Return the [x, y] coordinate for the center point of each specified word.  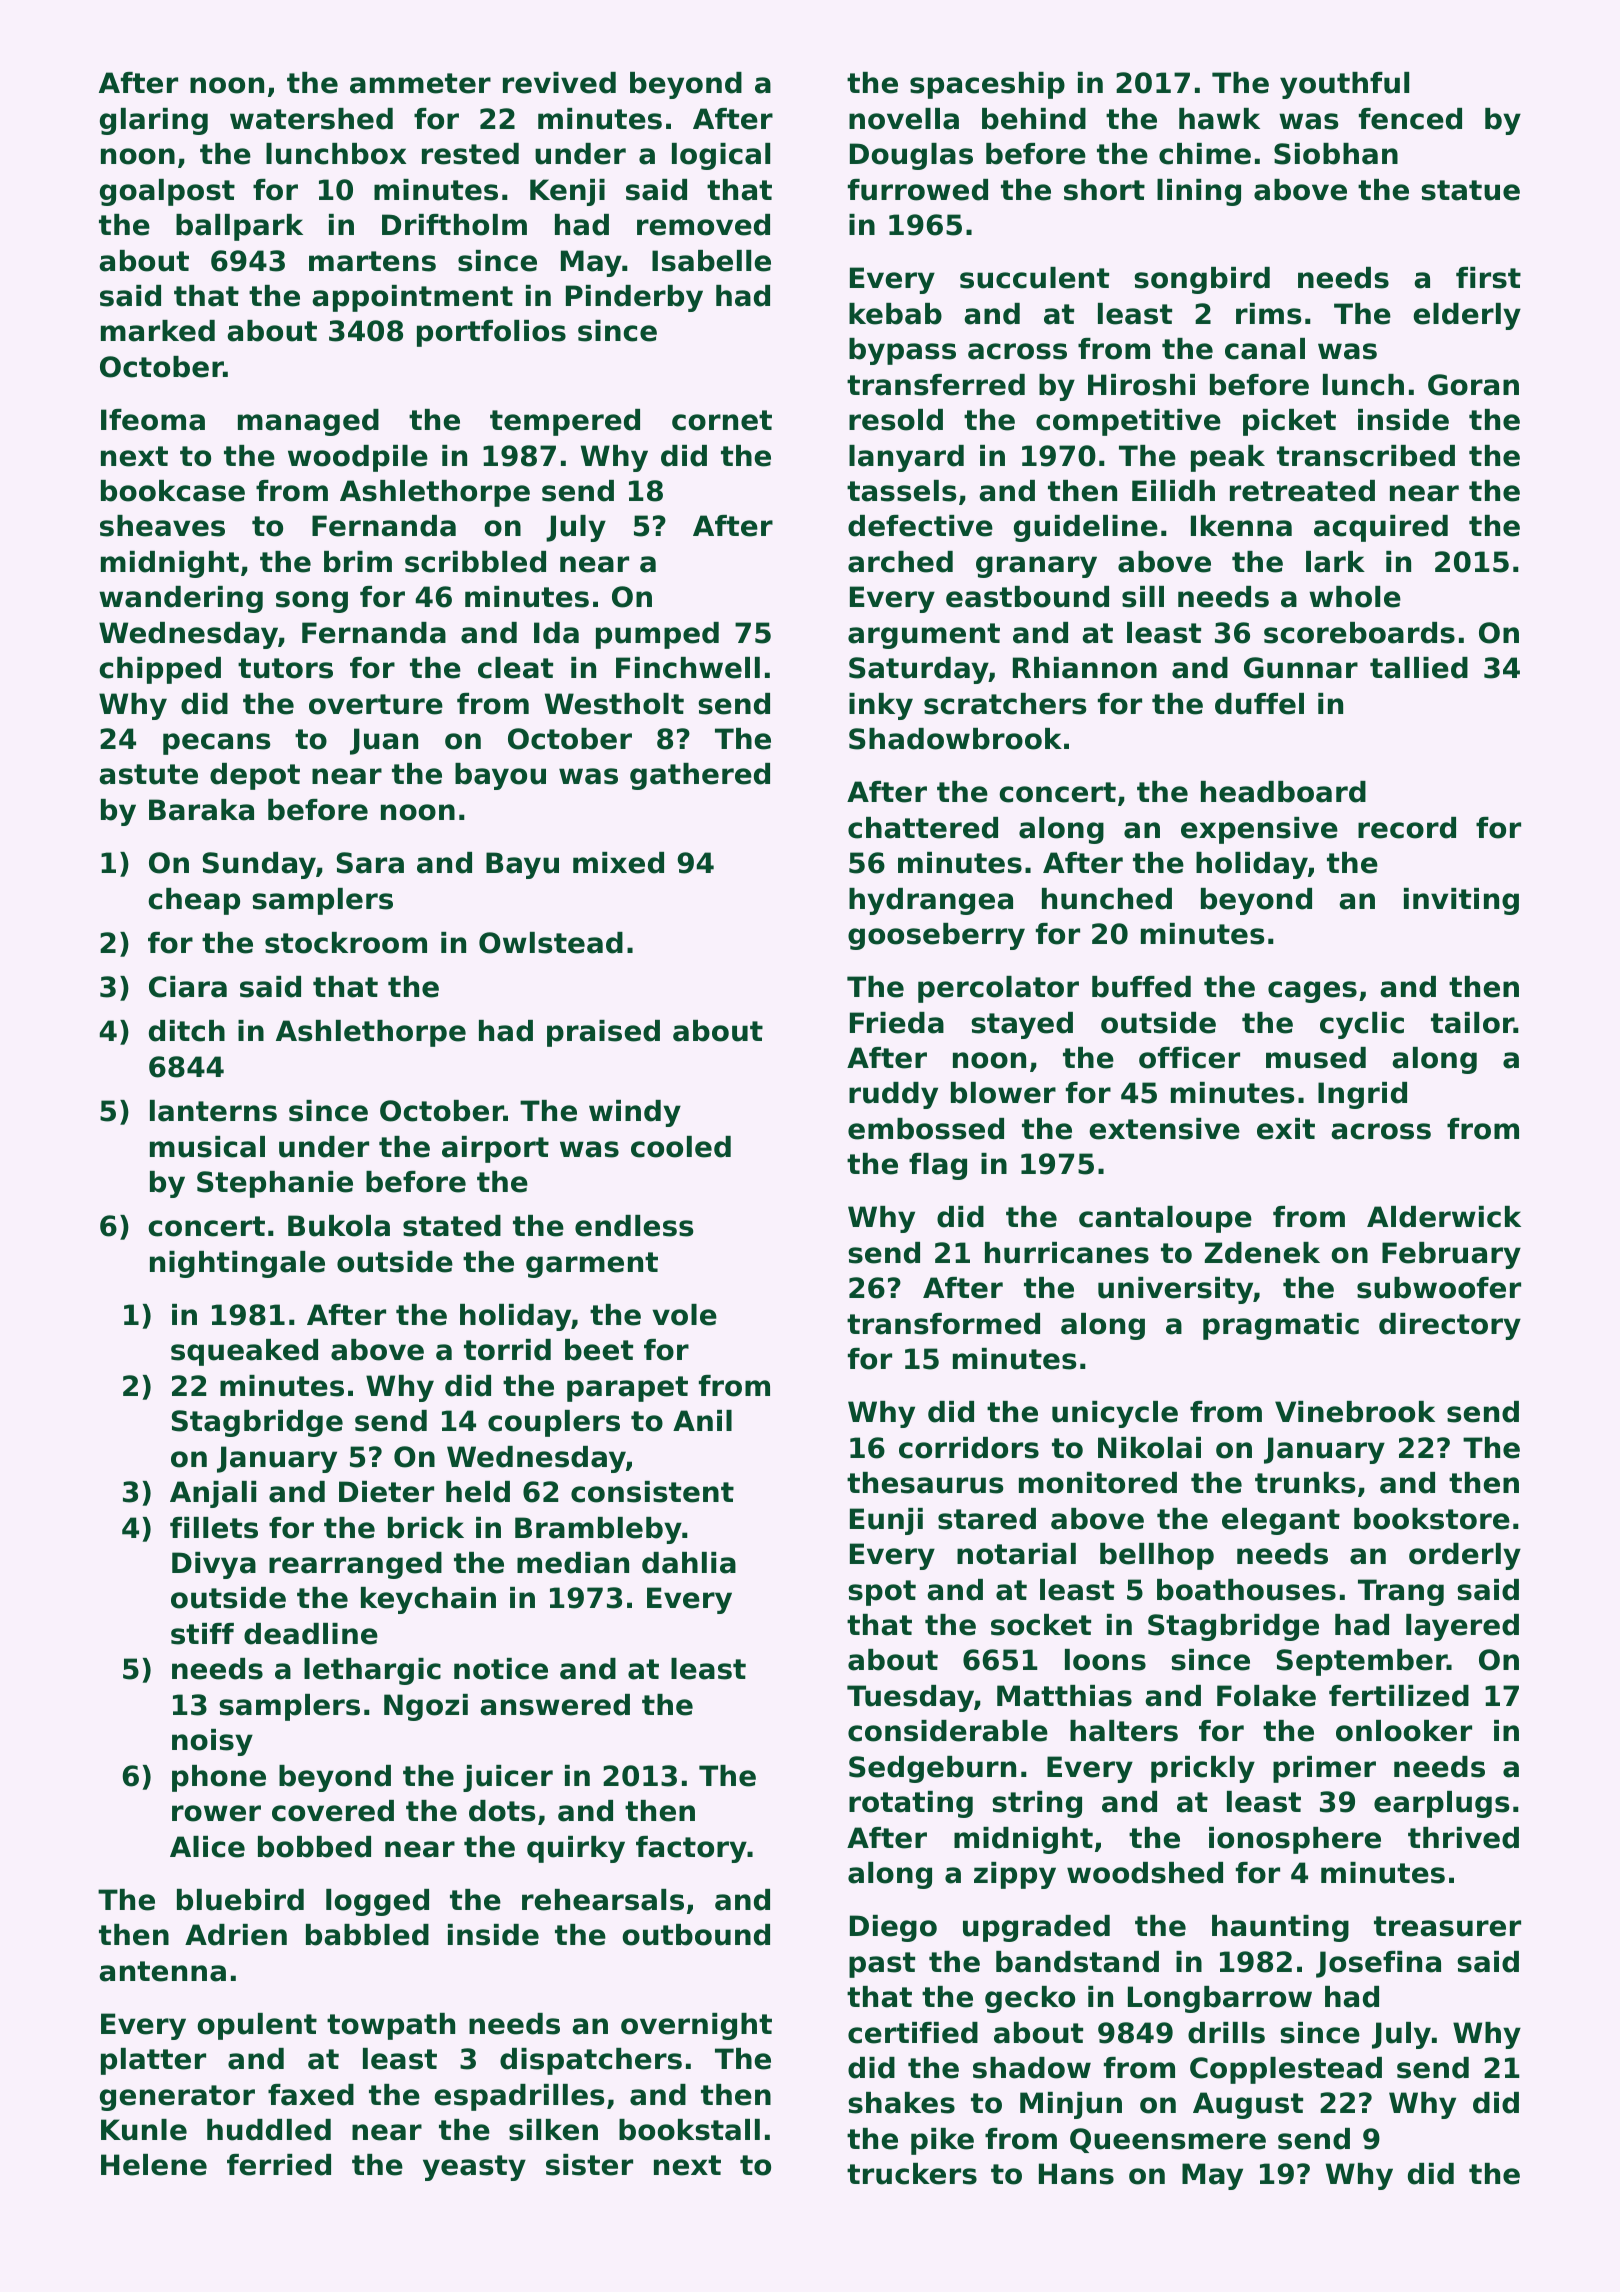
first [1488, 278]
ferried [279, 2165]
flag [938, 1166]
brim [358, 562]
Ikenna [1241, 526]
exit [1286, 1129]
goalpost [167, 192]
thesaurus [925, 1483]
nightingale [237, 1264]
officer [1189, 1058]
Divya [214, 1565]
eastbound [1027, 597]
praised [603, 1033]
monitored [1098, 1483]
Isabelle [711, 261]
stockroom [346, 943]
